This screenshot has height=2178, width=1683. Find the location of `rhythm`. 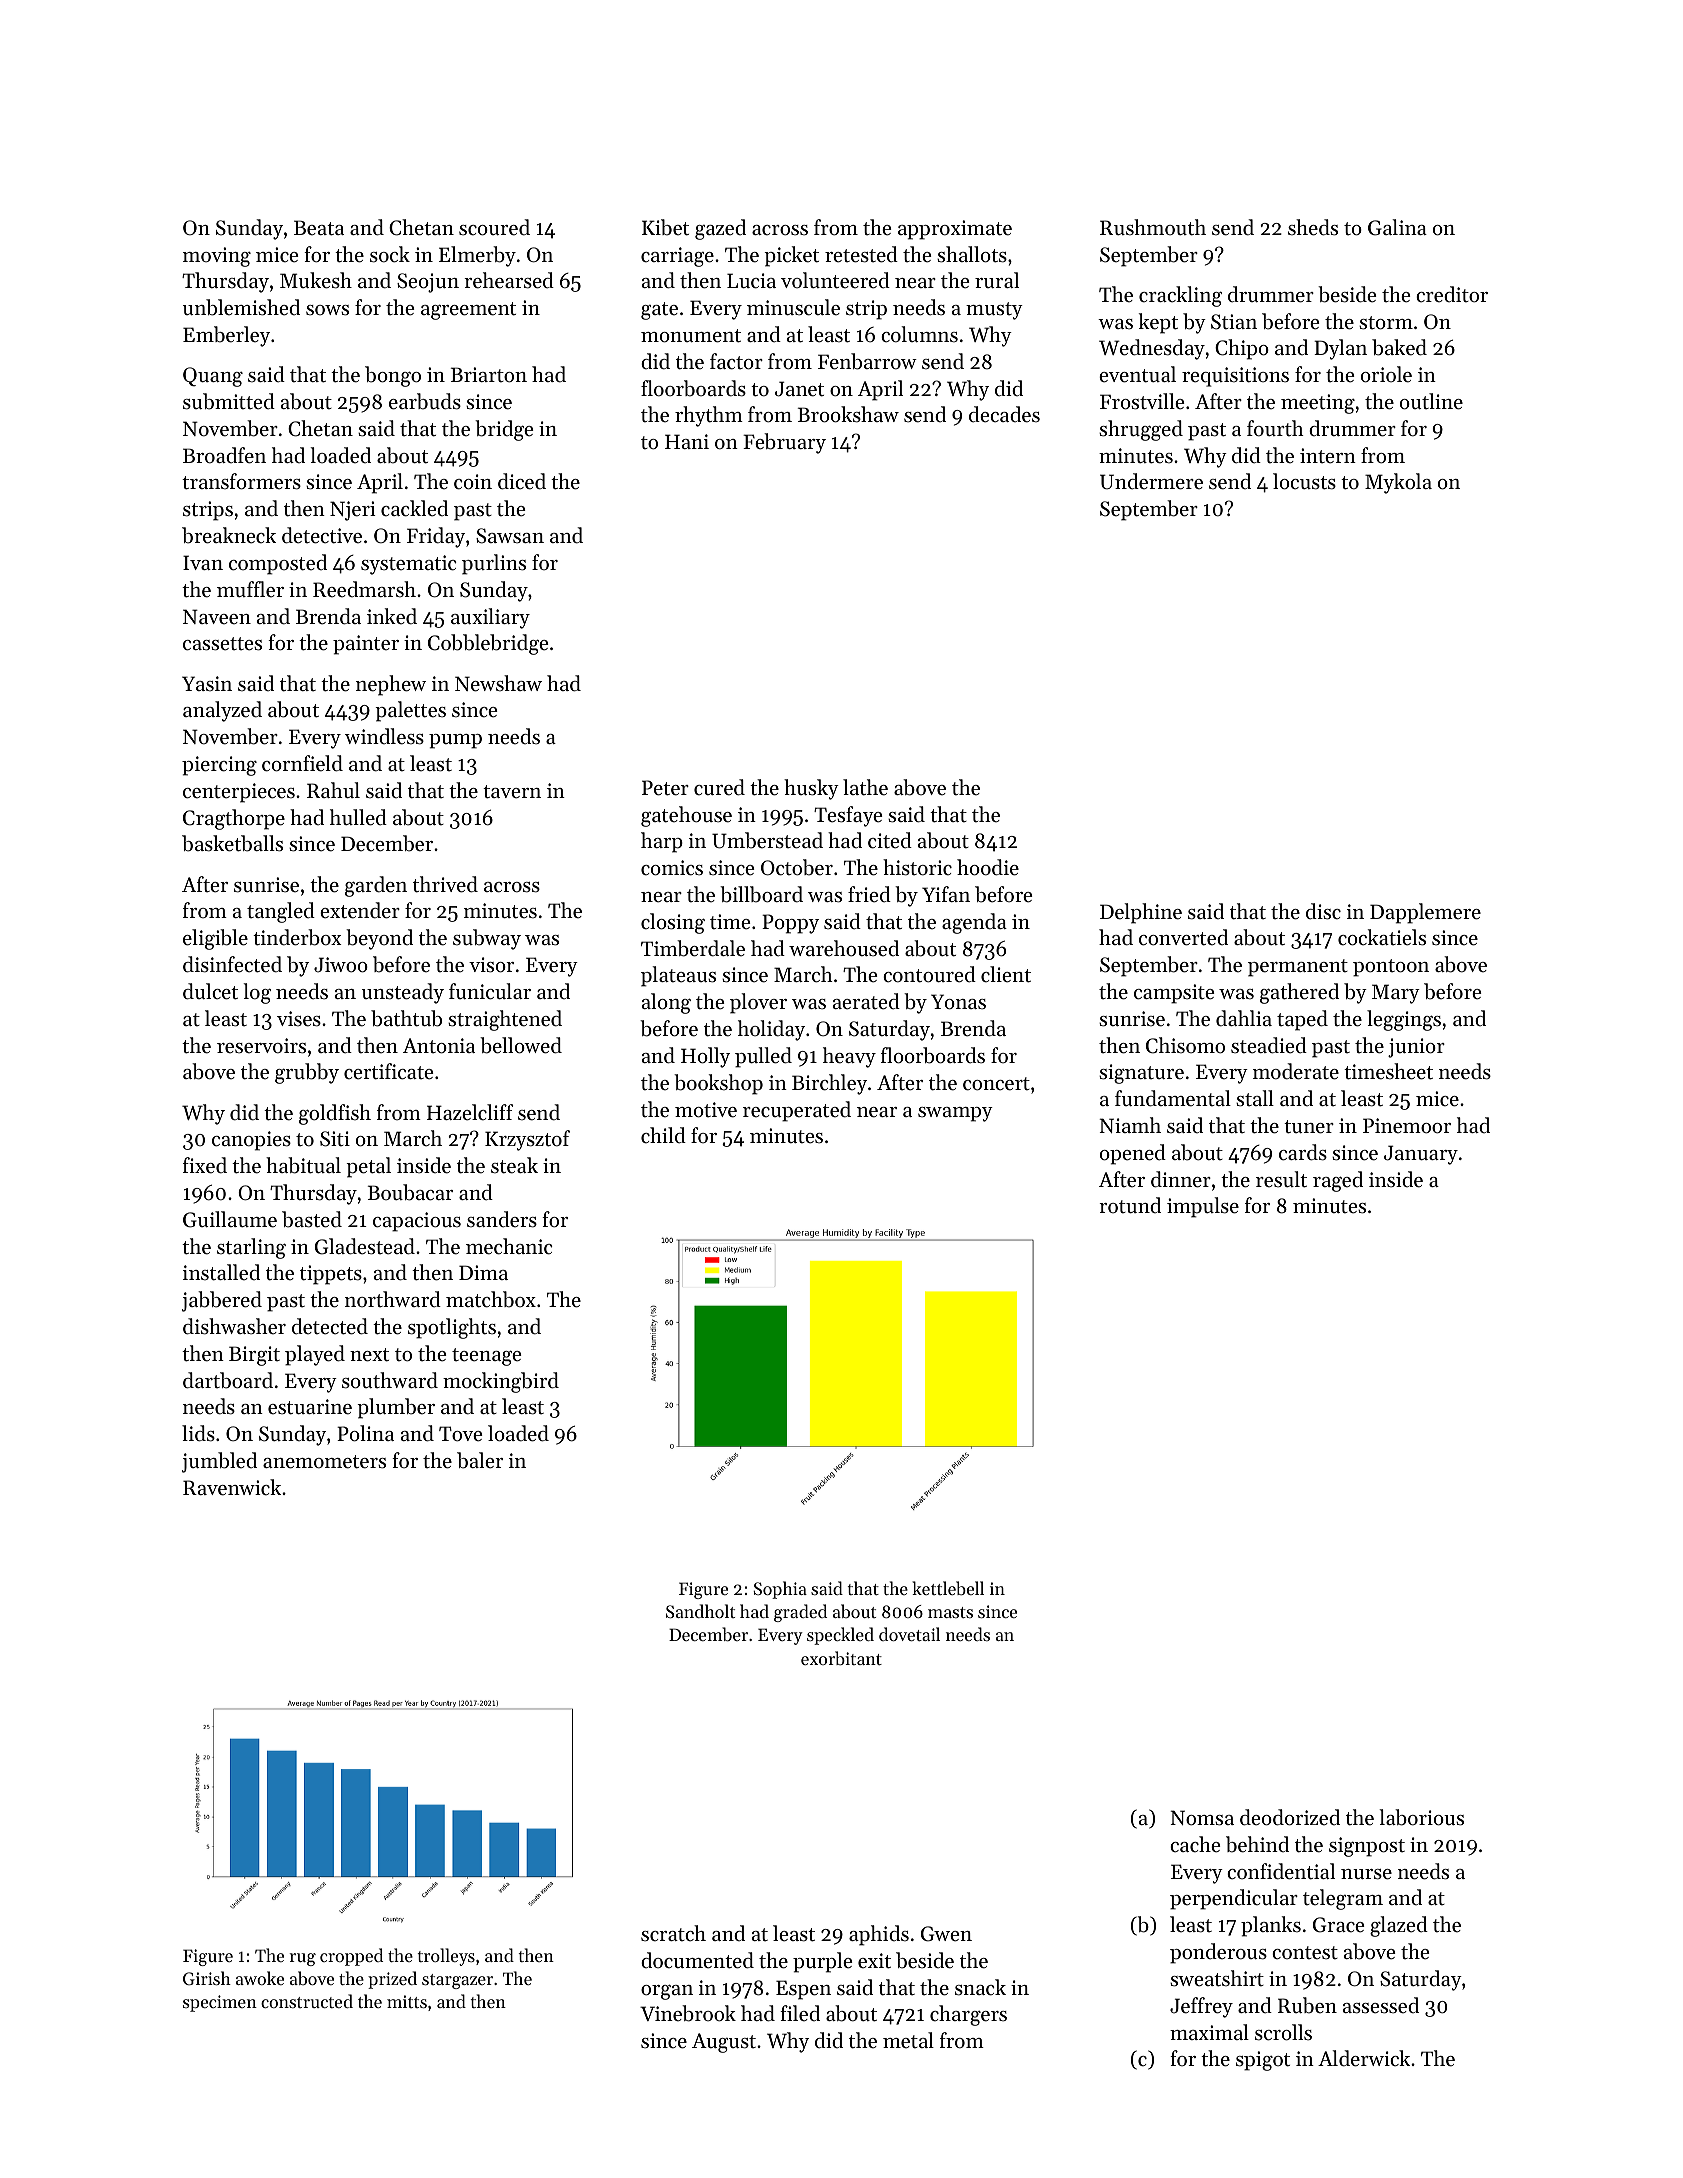

rhythm is located at coordinates (709, 416).
